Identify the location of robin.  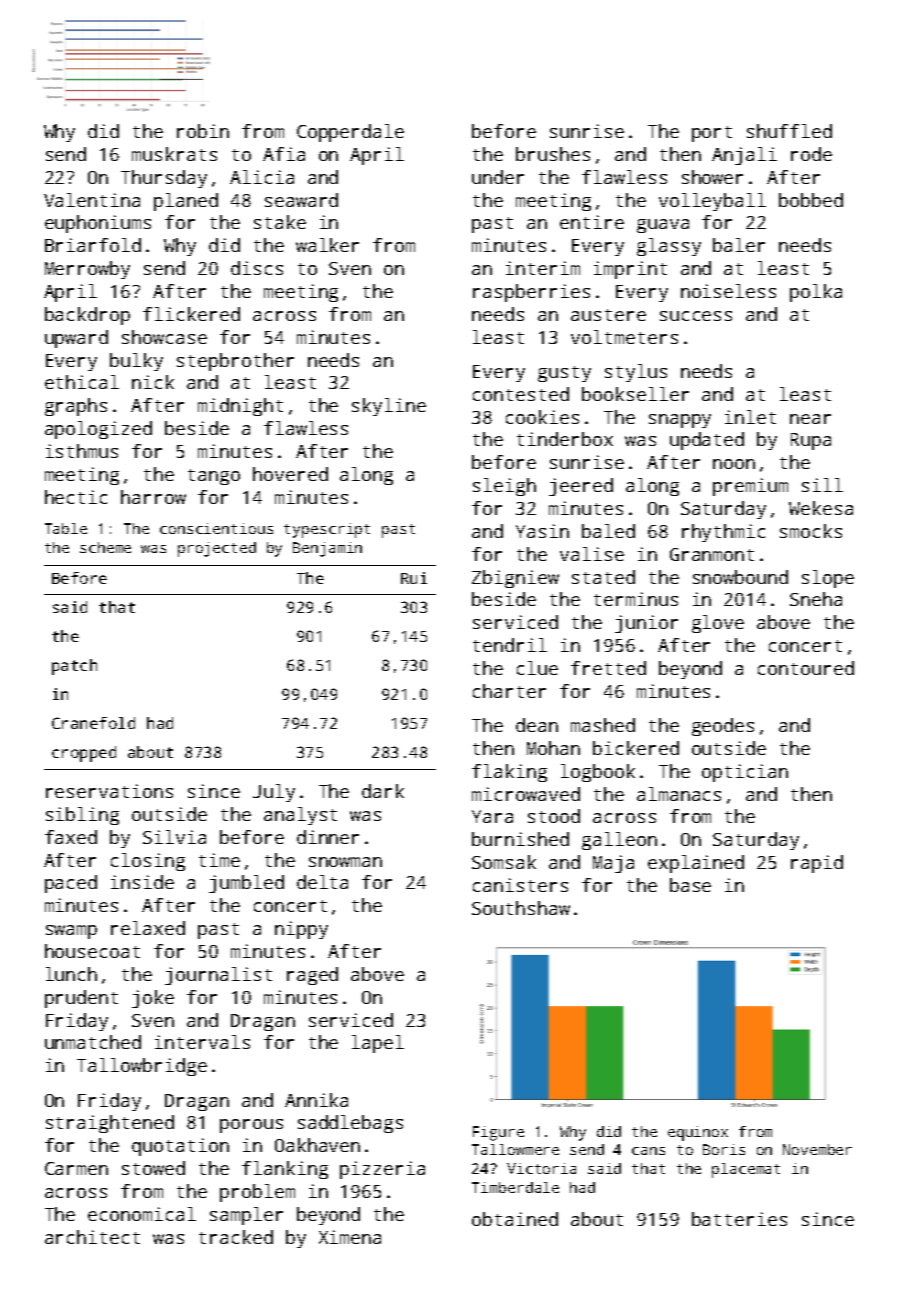
(203, 131).
